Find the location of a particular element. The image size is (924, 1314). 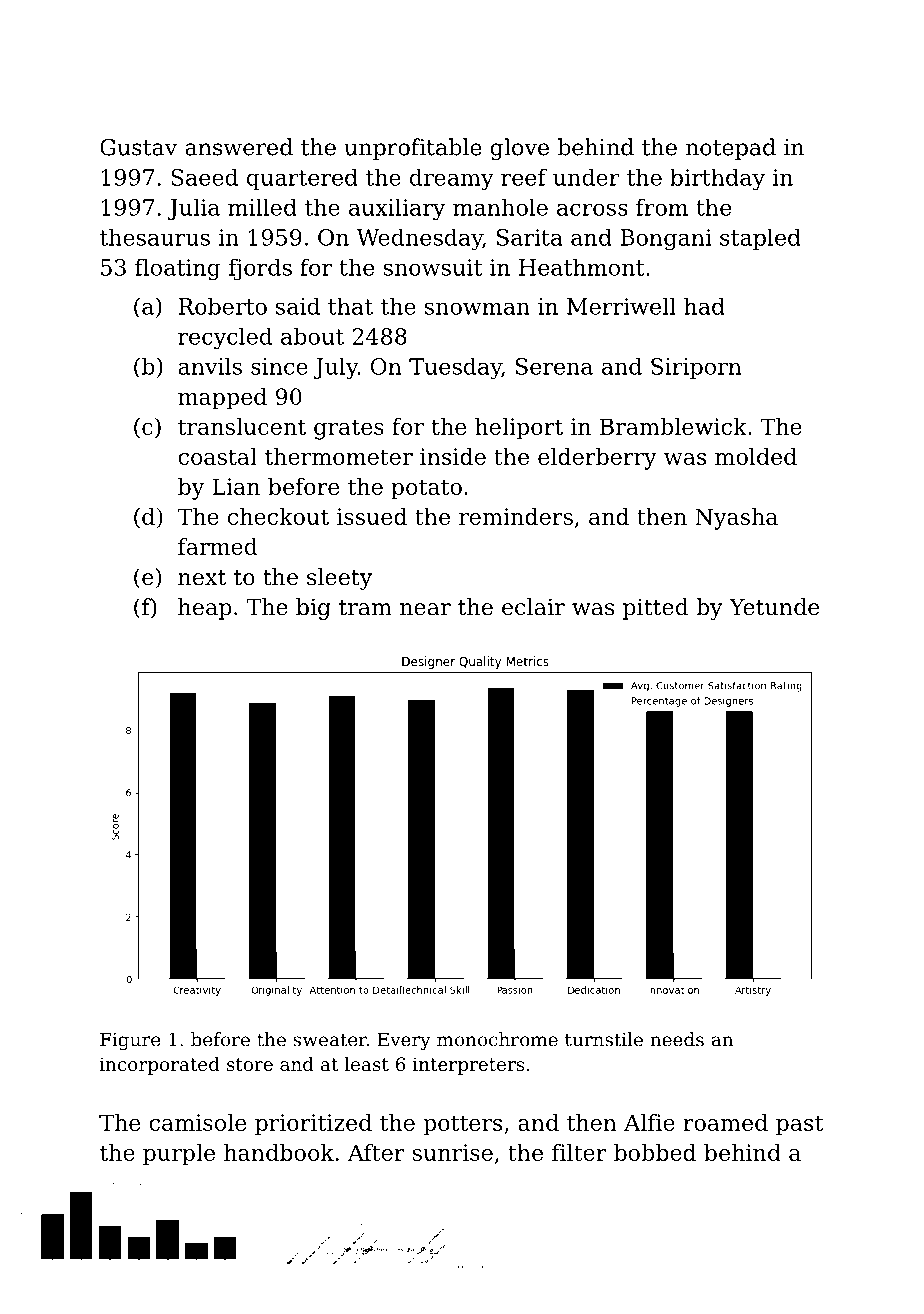

under is located at coordinates (586, 177).
